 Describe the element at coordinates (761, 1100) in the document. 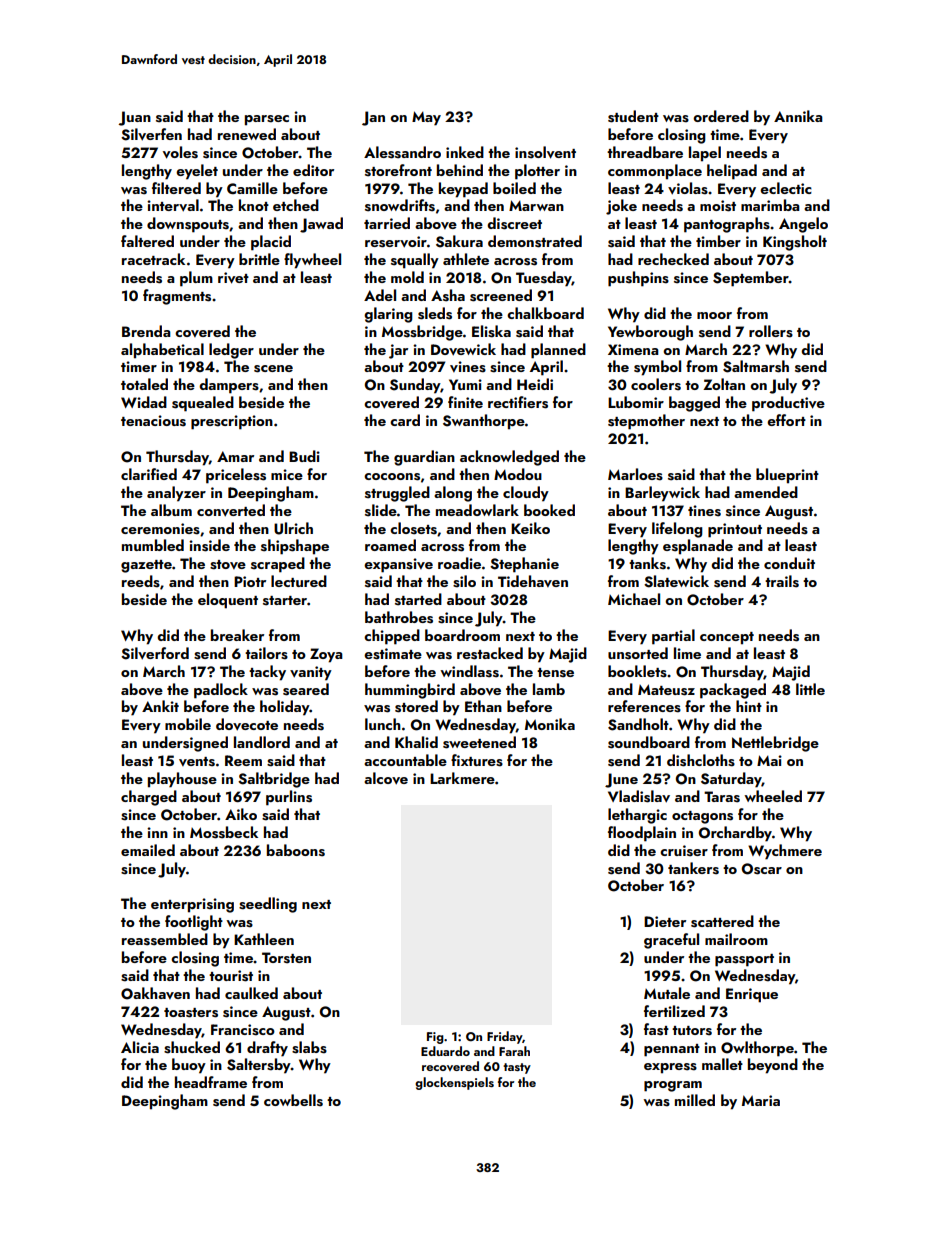

I see `Maria` at that location.
